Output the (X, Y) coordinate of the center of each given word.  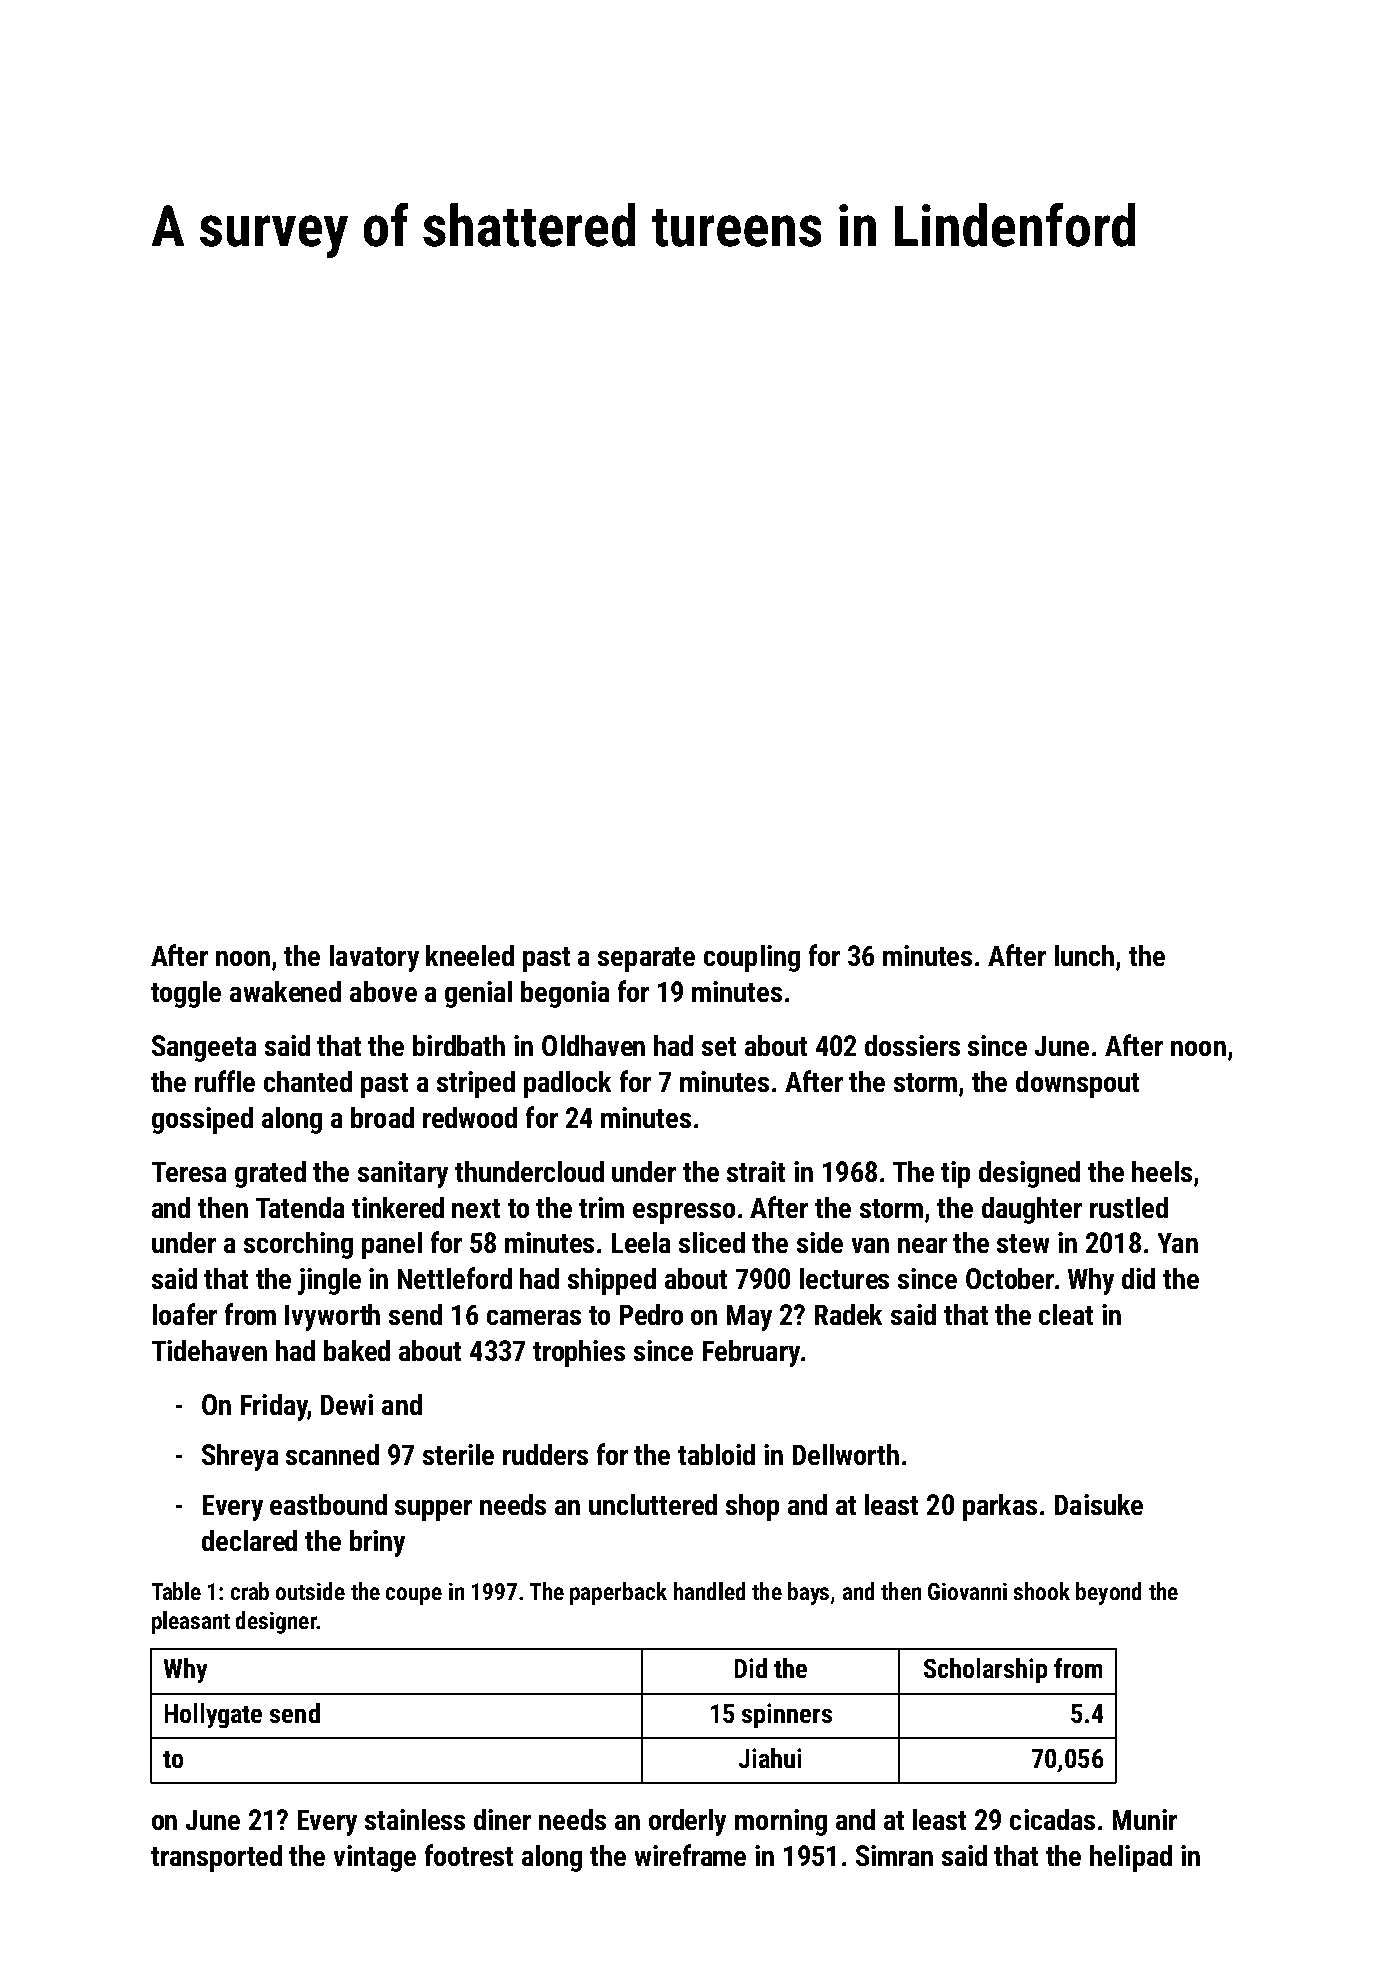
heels (1162, 1171)
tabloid (716, 1454)
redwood (470, 1117)
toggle (186, 994)
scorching (298, 1245)
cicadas (1052, 1819)
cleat (1066, 1314)
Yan (1178, 1243)
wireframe (690, 1855)
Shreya (240, 1457)
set (719, 1046)
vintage (375, 1858)
